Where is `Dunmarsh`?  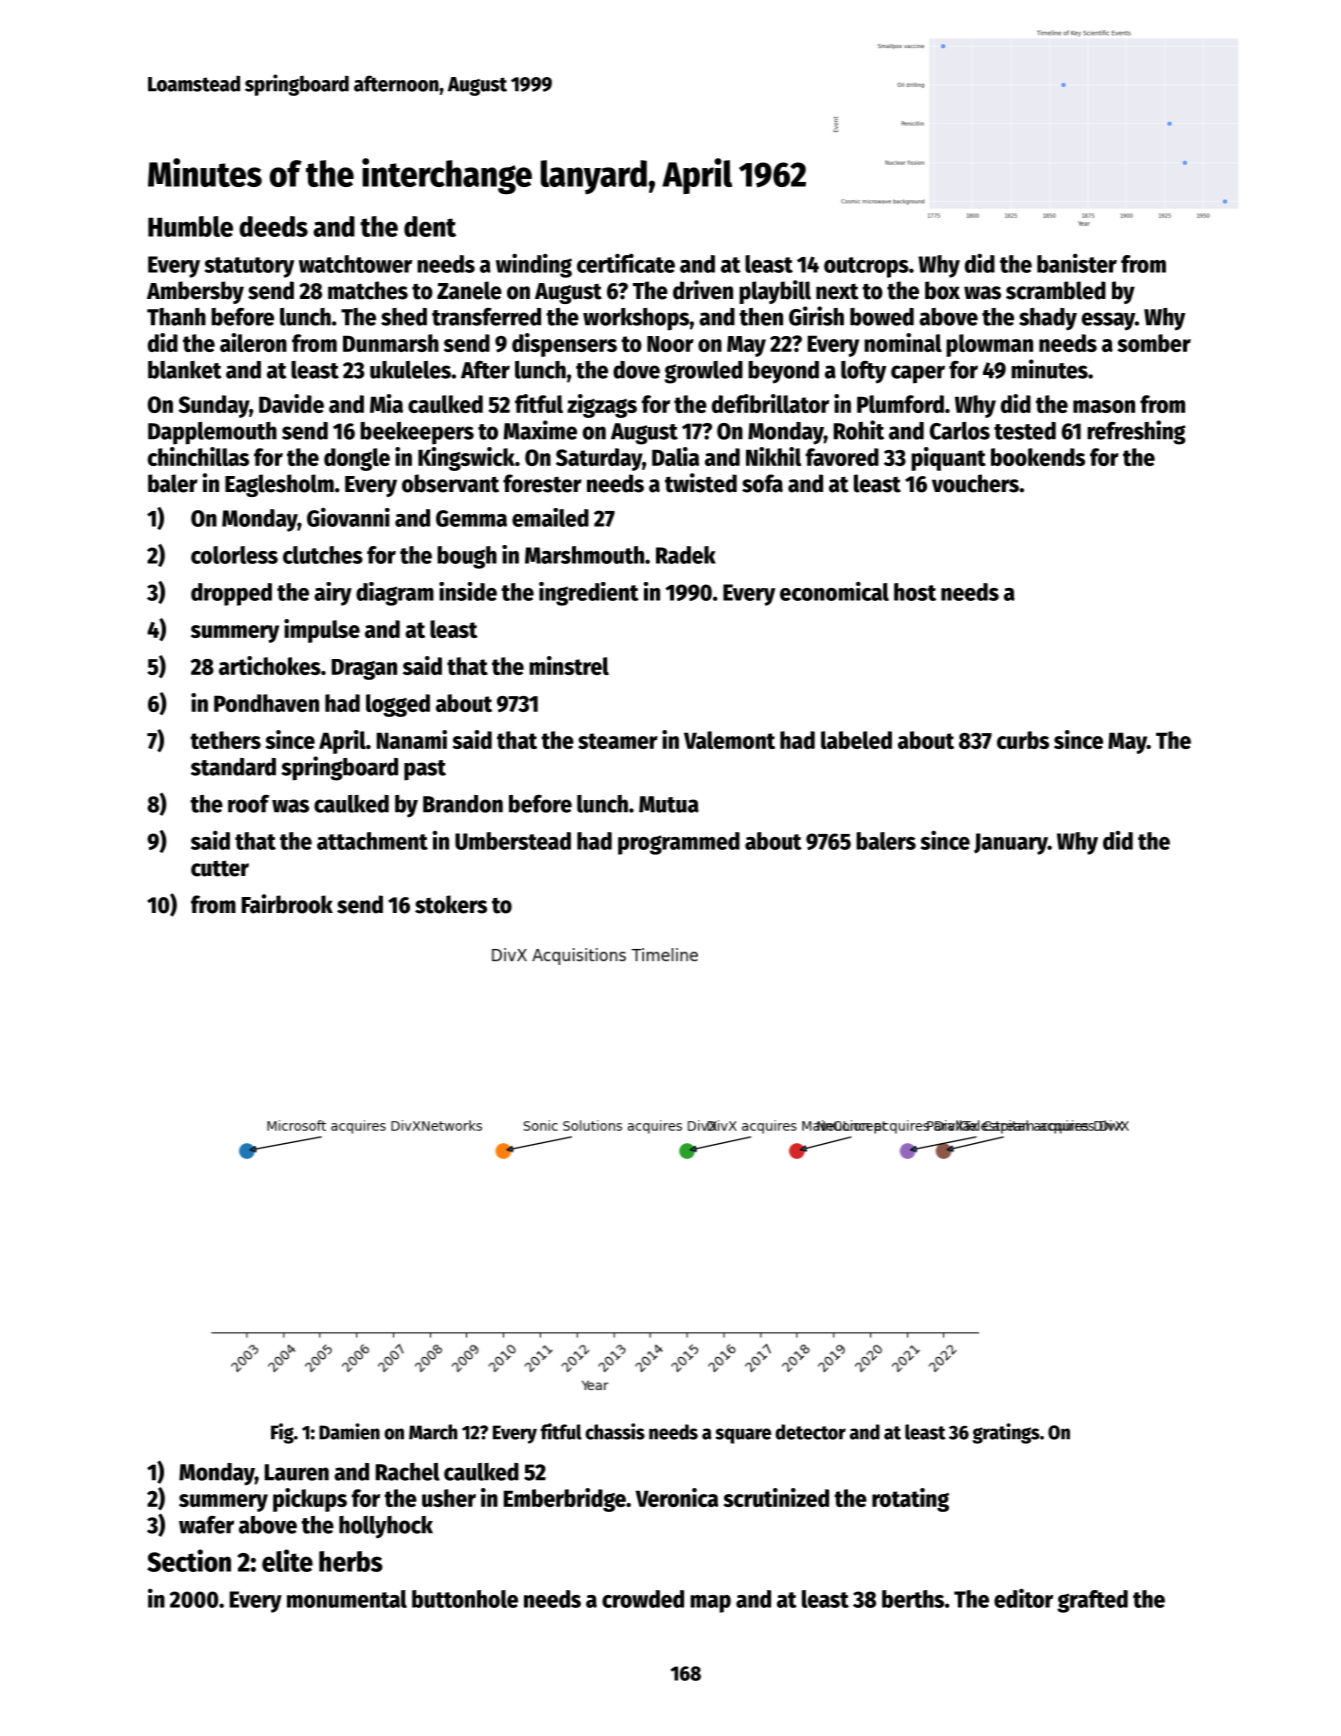
Dunmarsh is located at coordinates (391, 343).
